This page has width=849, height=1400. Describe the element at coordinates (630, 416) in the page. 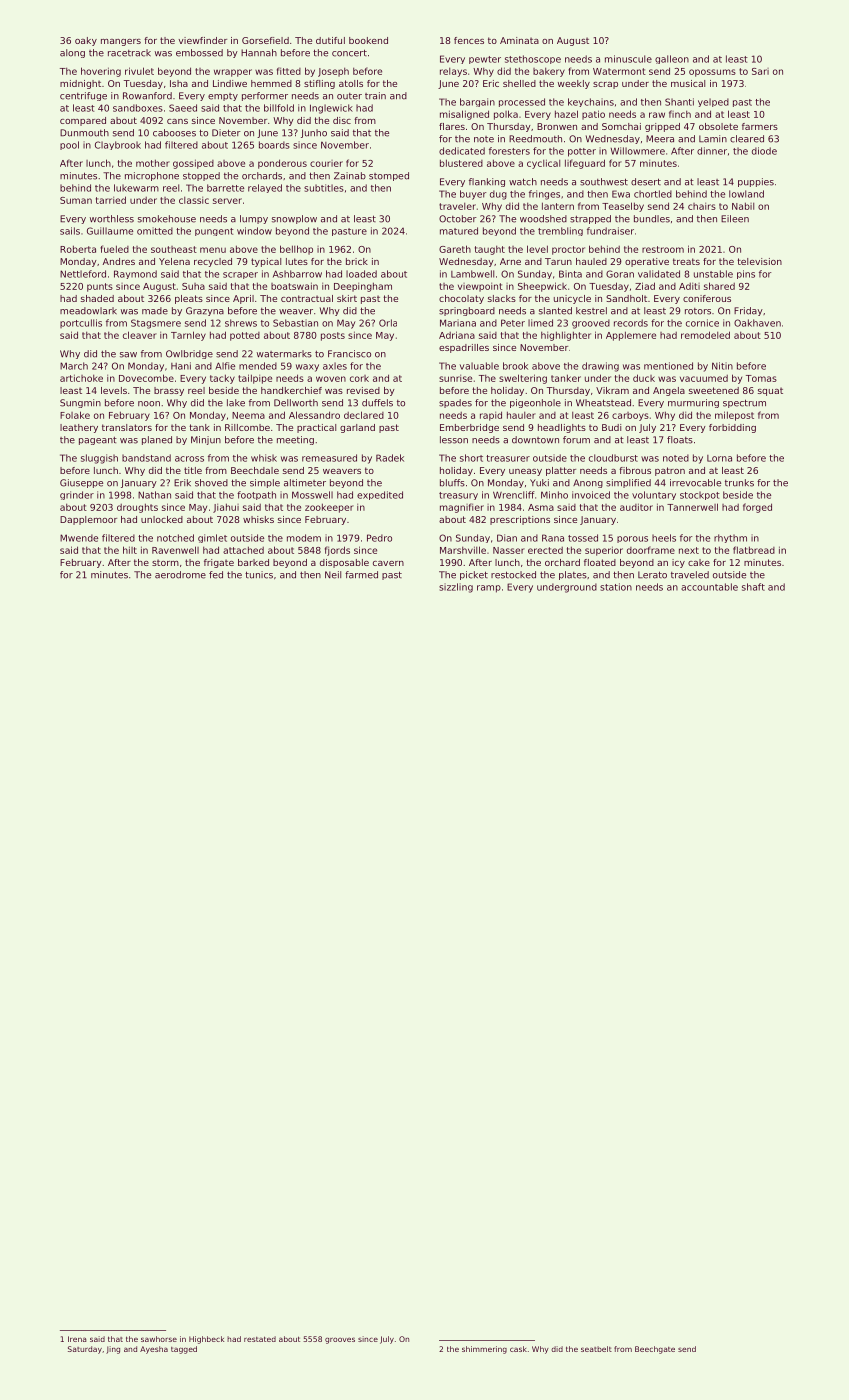

I see `carboys` at that location.
